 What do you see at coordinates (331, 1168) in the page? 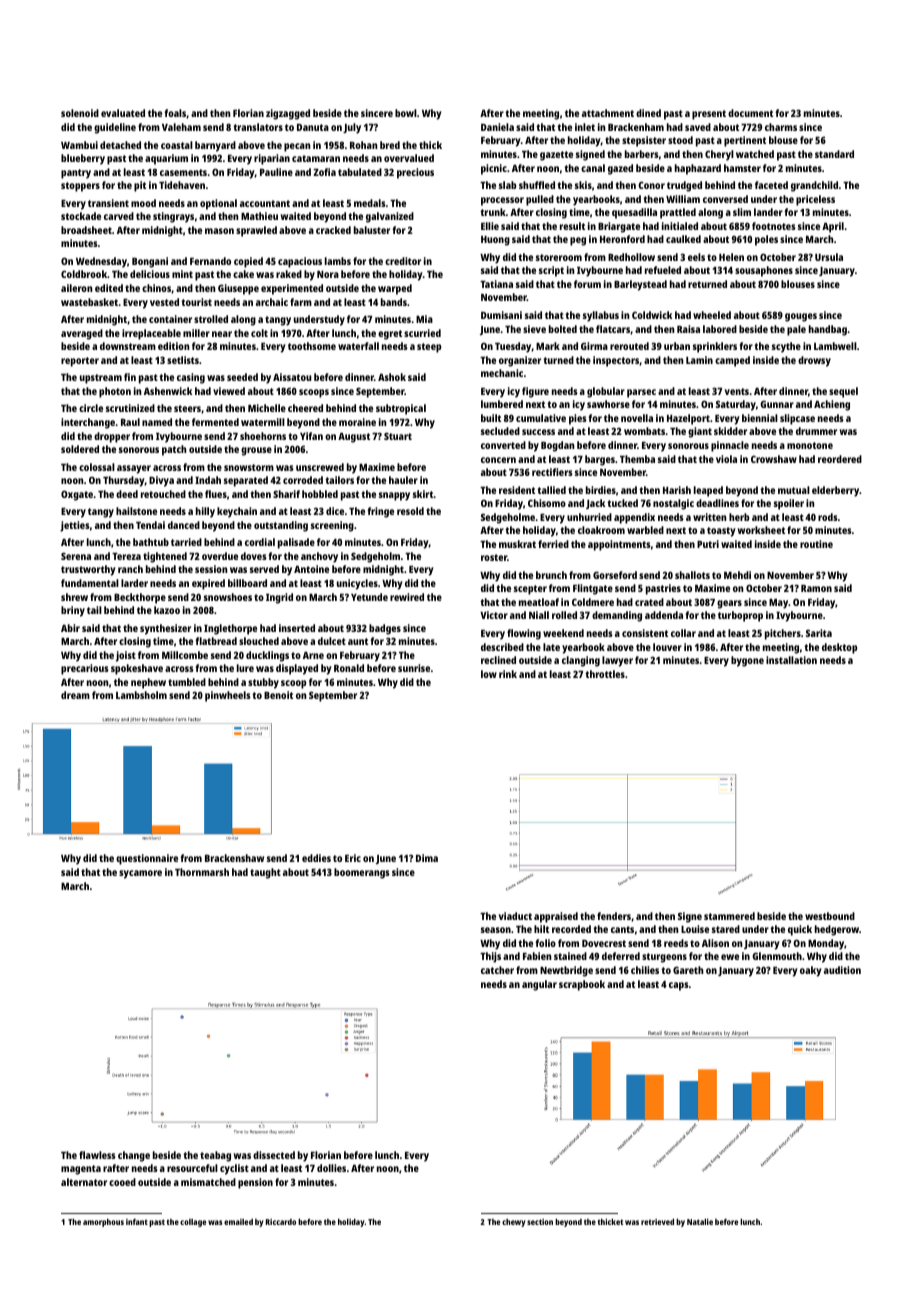
I see `dollies` at bounding box center [331, 1168].
